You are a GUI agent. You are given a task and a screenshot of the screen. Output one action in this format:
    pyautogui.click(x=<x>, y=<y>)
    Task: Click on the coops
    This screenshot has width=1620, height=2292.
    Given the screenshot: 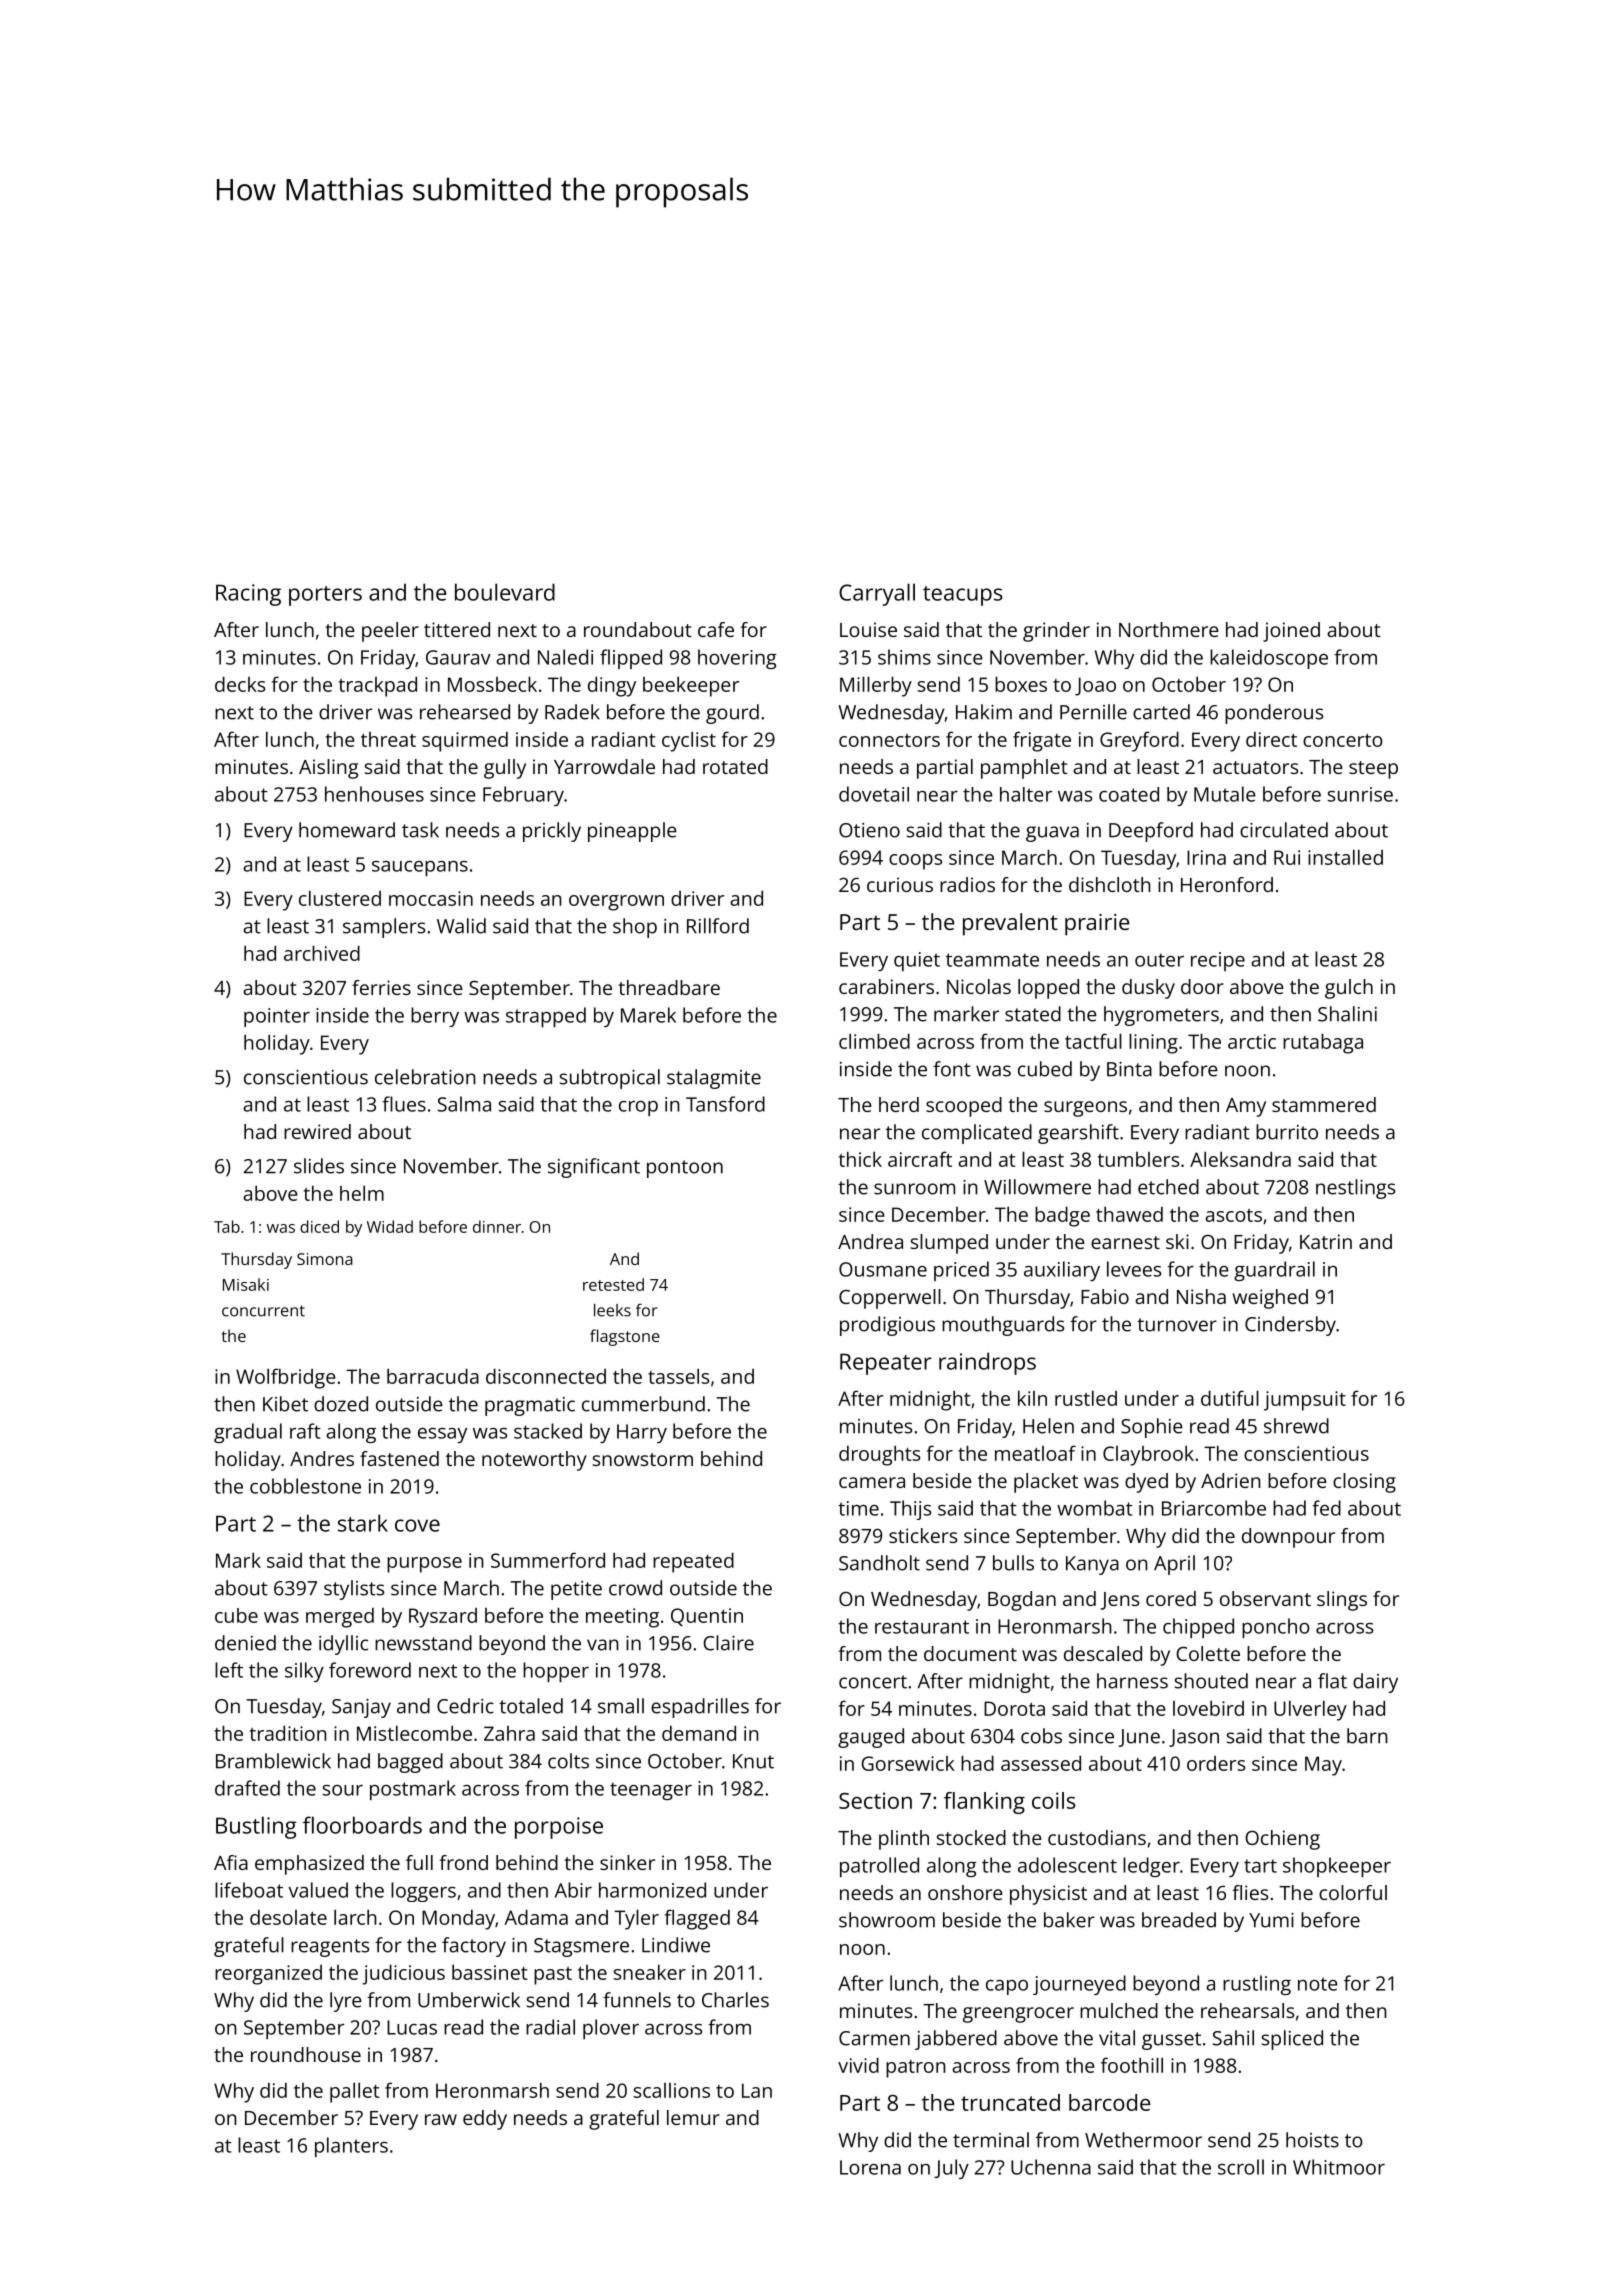 What is the action you would take?
    pyautogui.click(x=915, y=862)
